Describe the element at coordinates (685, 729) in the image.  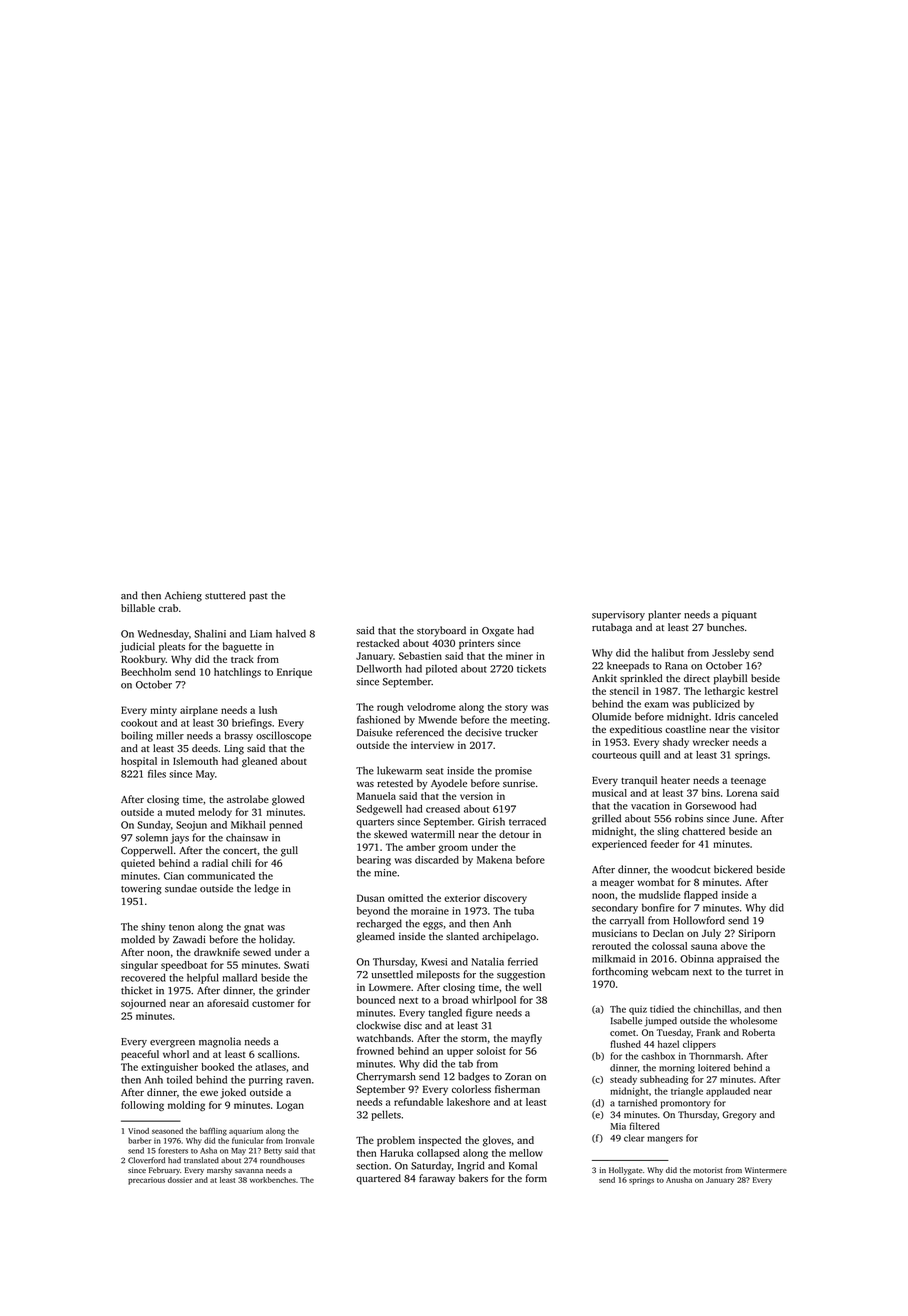
I see `coastline` at that location.
